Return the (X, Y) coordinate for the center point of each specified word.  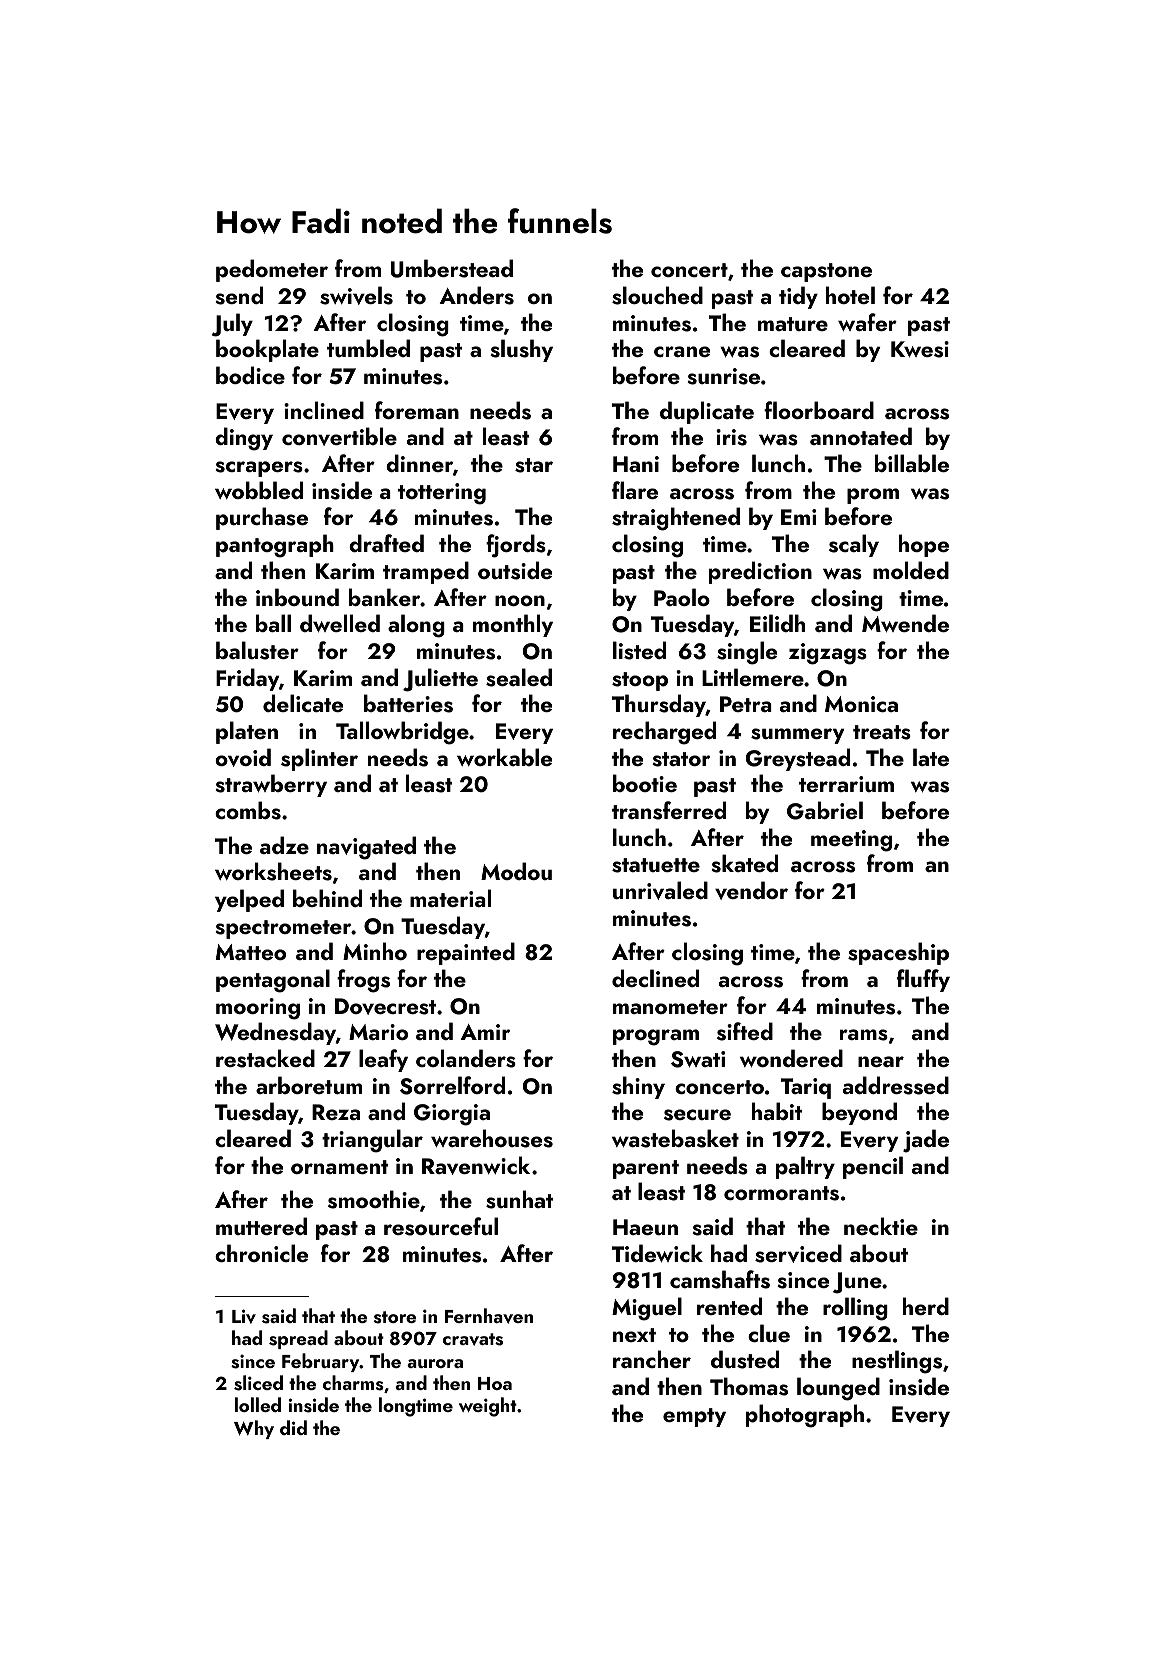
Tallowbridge (402, 733)
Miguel (647, 1309)
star (534, 465)
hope (924, 545)
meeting (851, 841)
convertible (339, 436)
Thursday (659, 705)
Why (254, 1429)
